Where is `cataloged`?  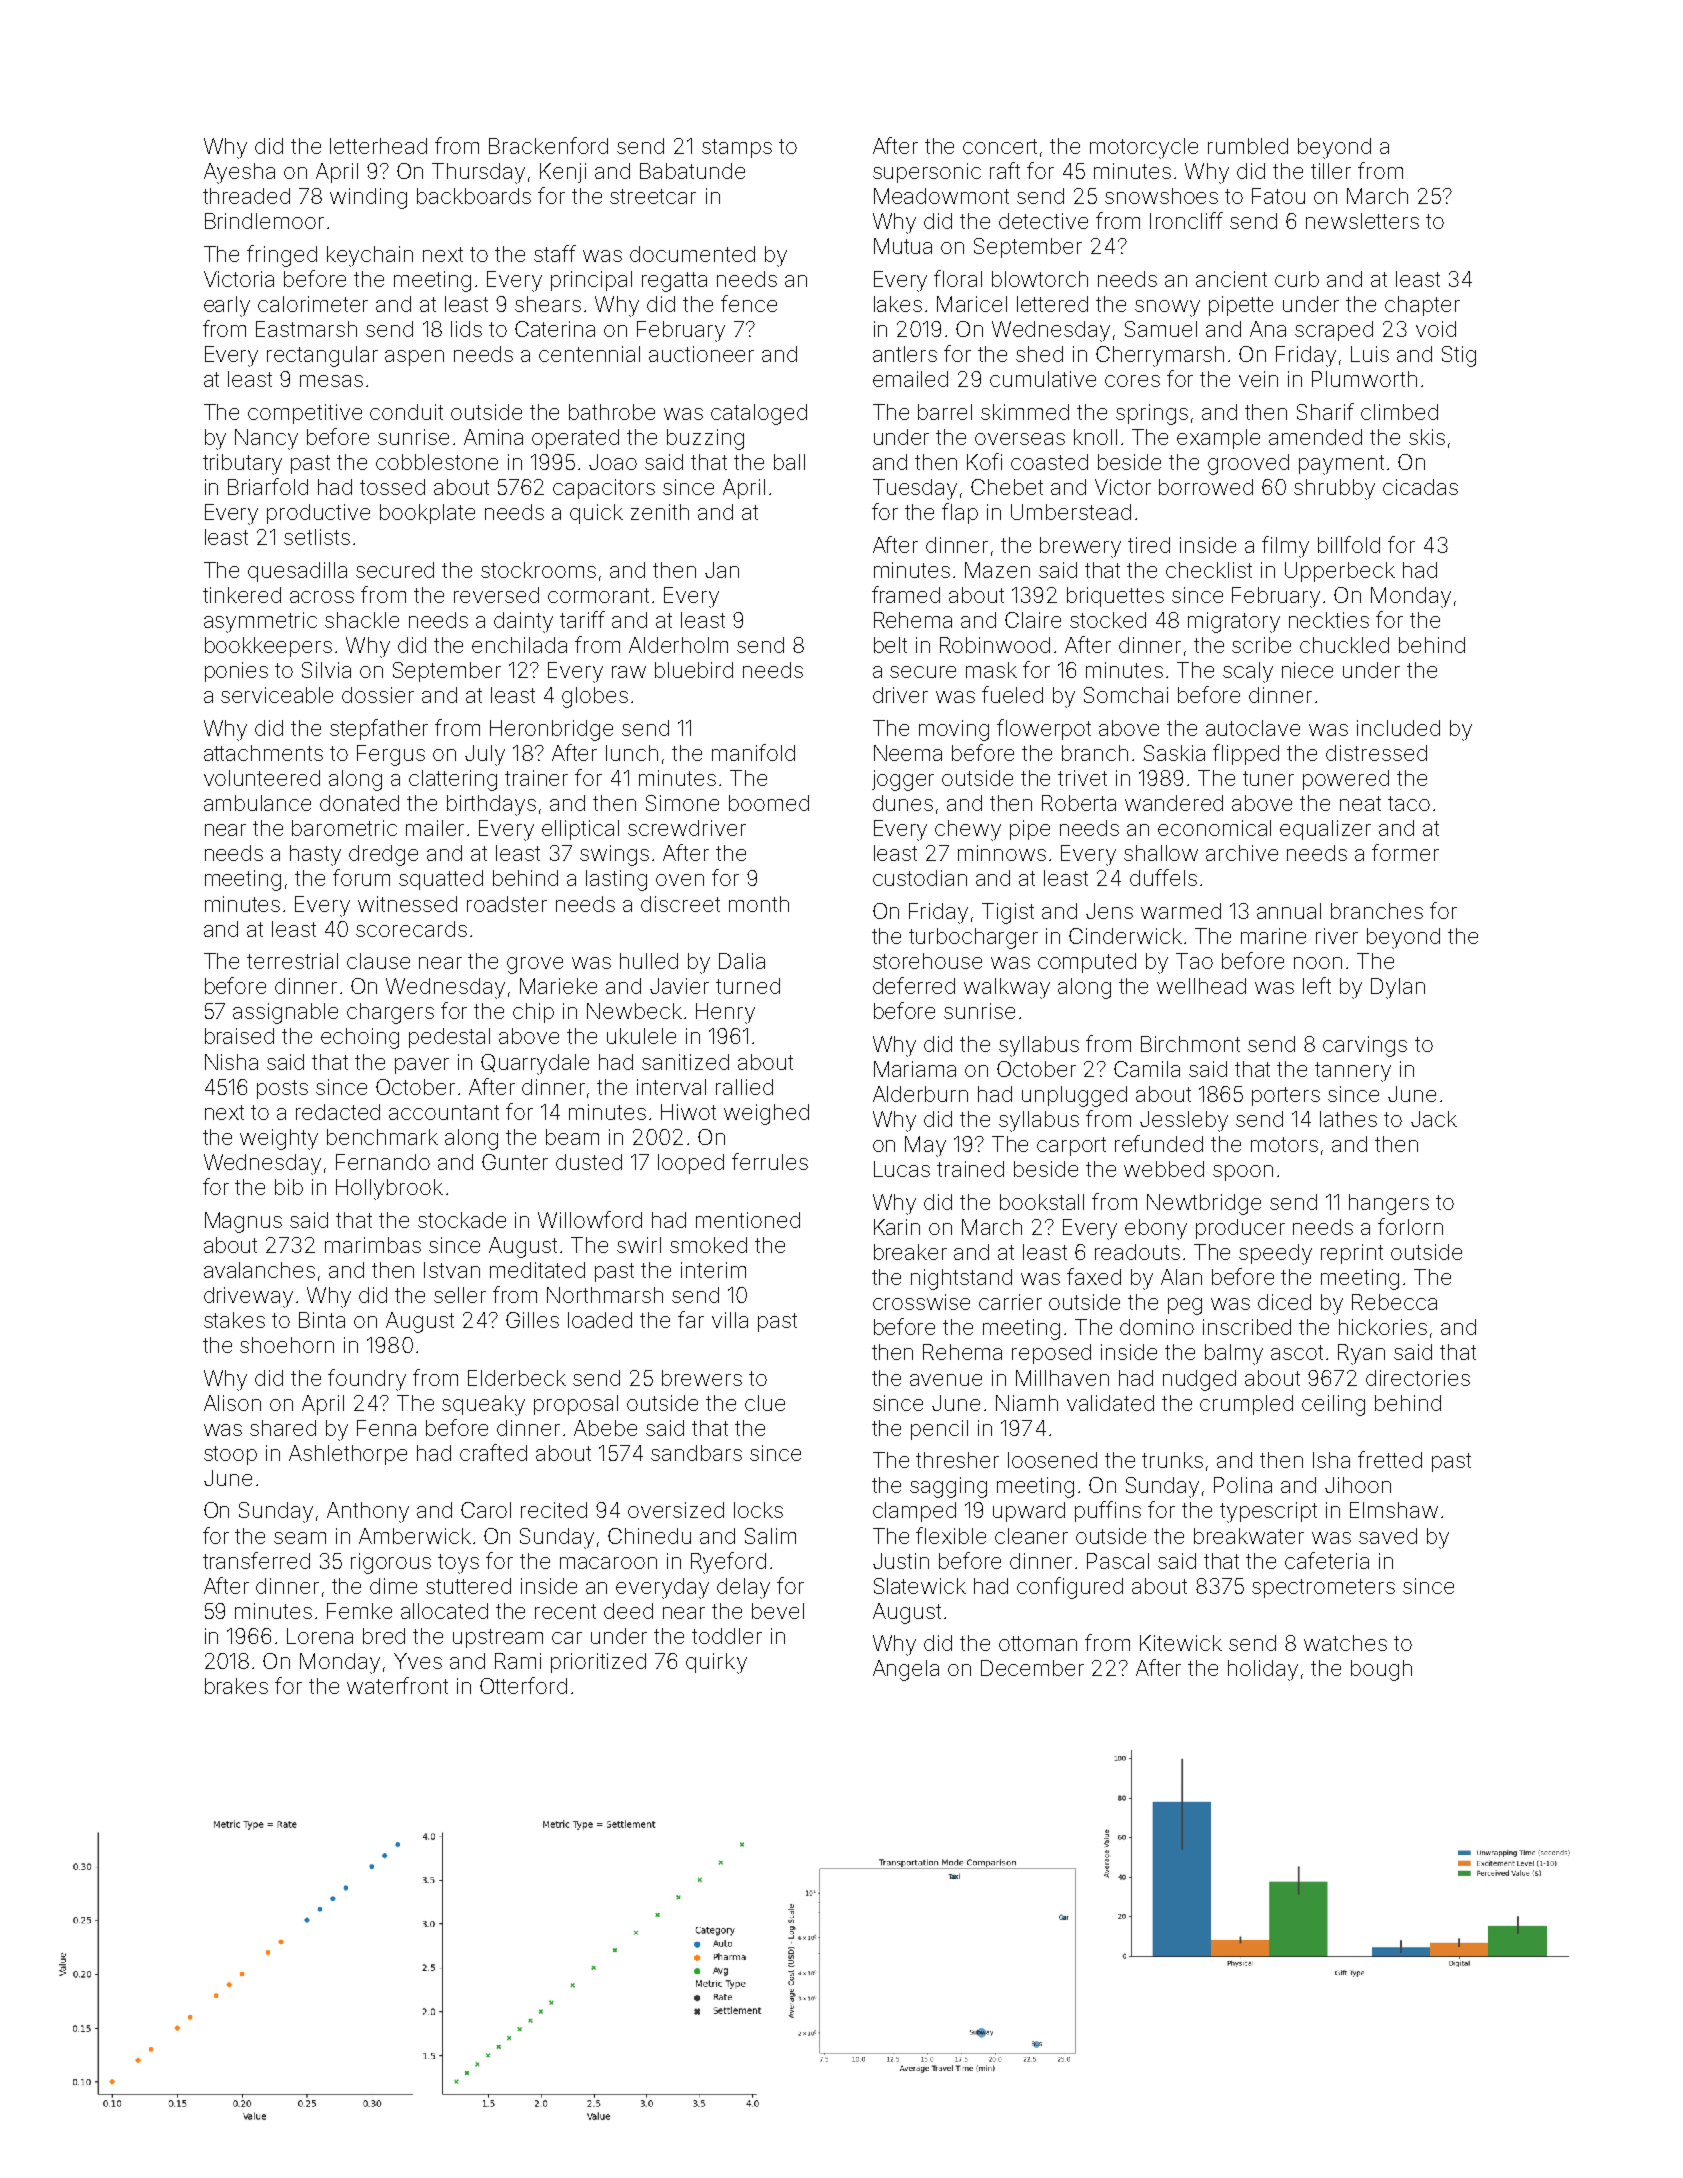
cataloged is located at coordinates (759, 414).
